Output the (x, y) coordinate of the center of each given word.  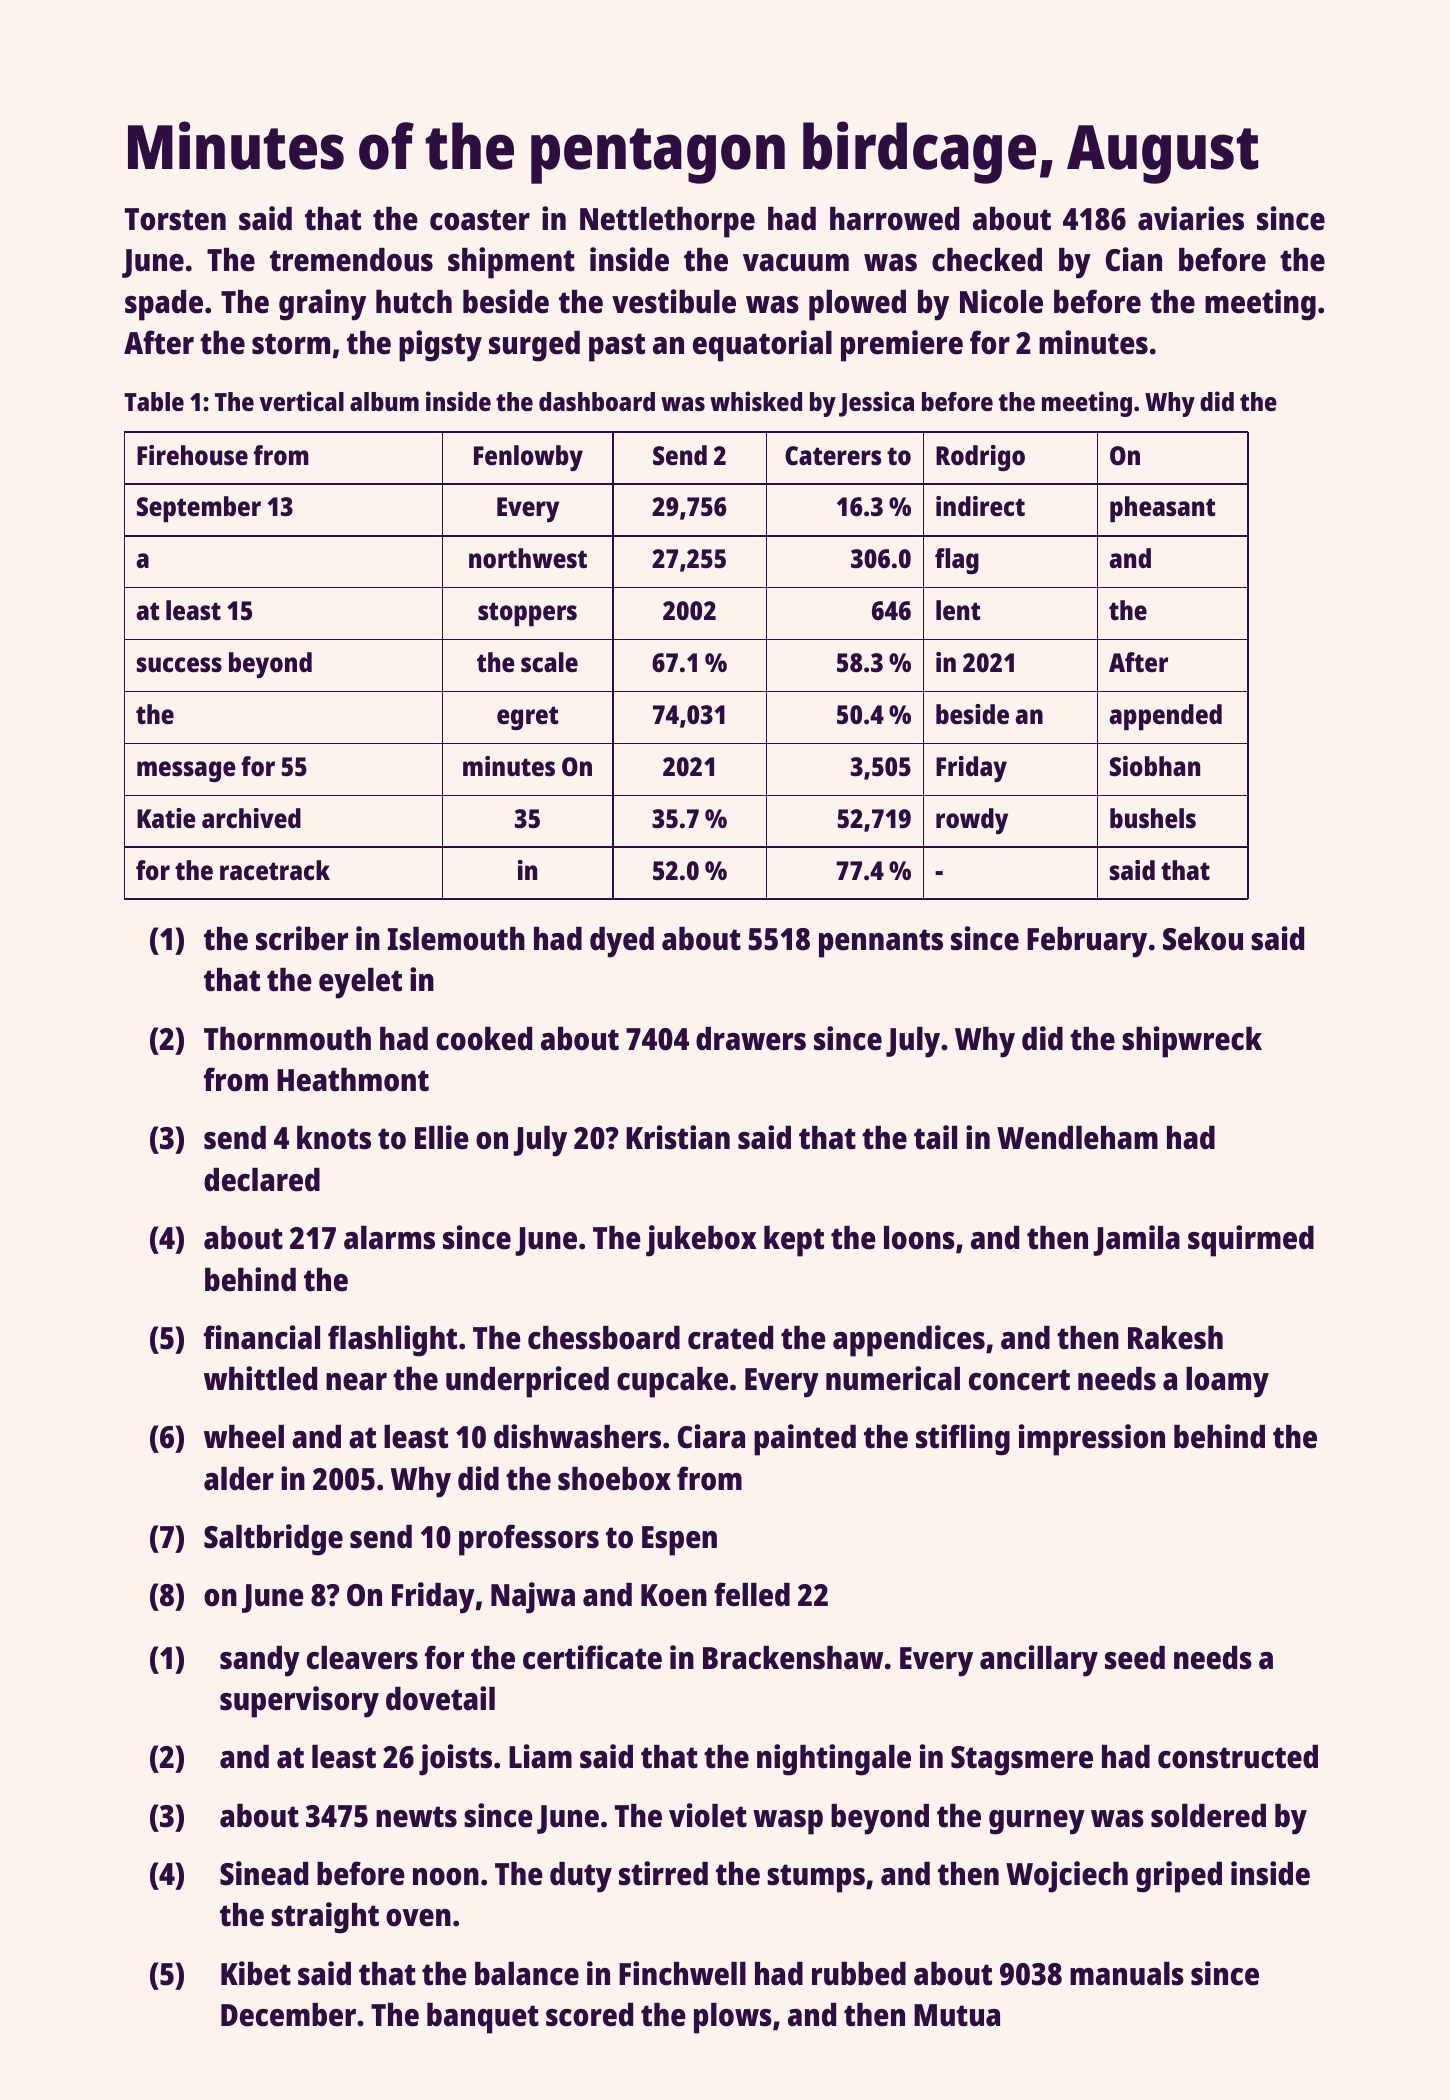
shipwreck (1192, 1042)
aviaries (1191, 218)
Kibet (256, 1973)
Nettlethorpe (667, 222)
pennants (881, 943)
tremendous (351, 260)
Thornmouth (287, 1039)
